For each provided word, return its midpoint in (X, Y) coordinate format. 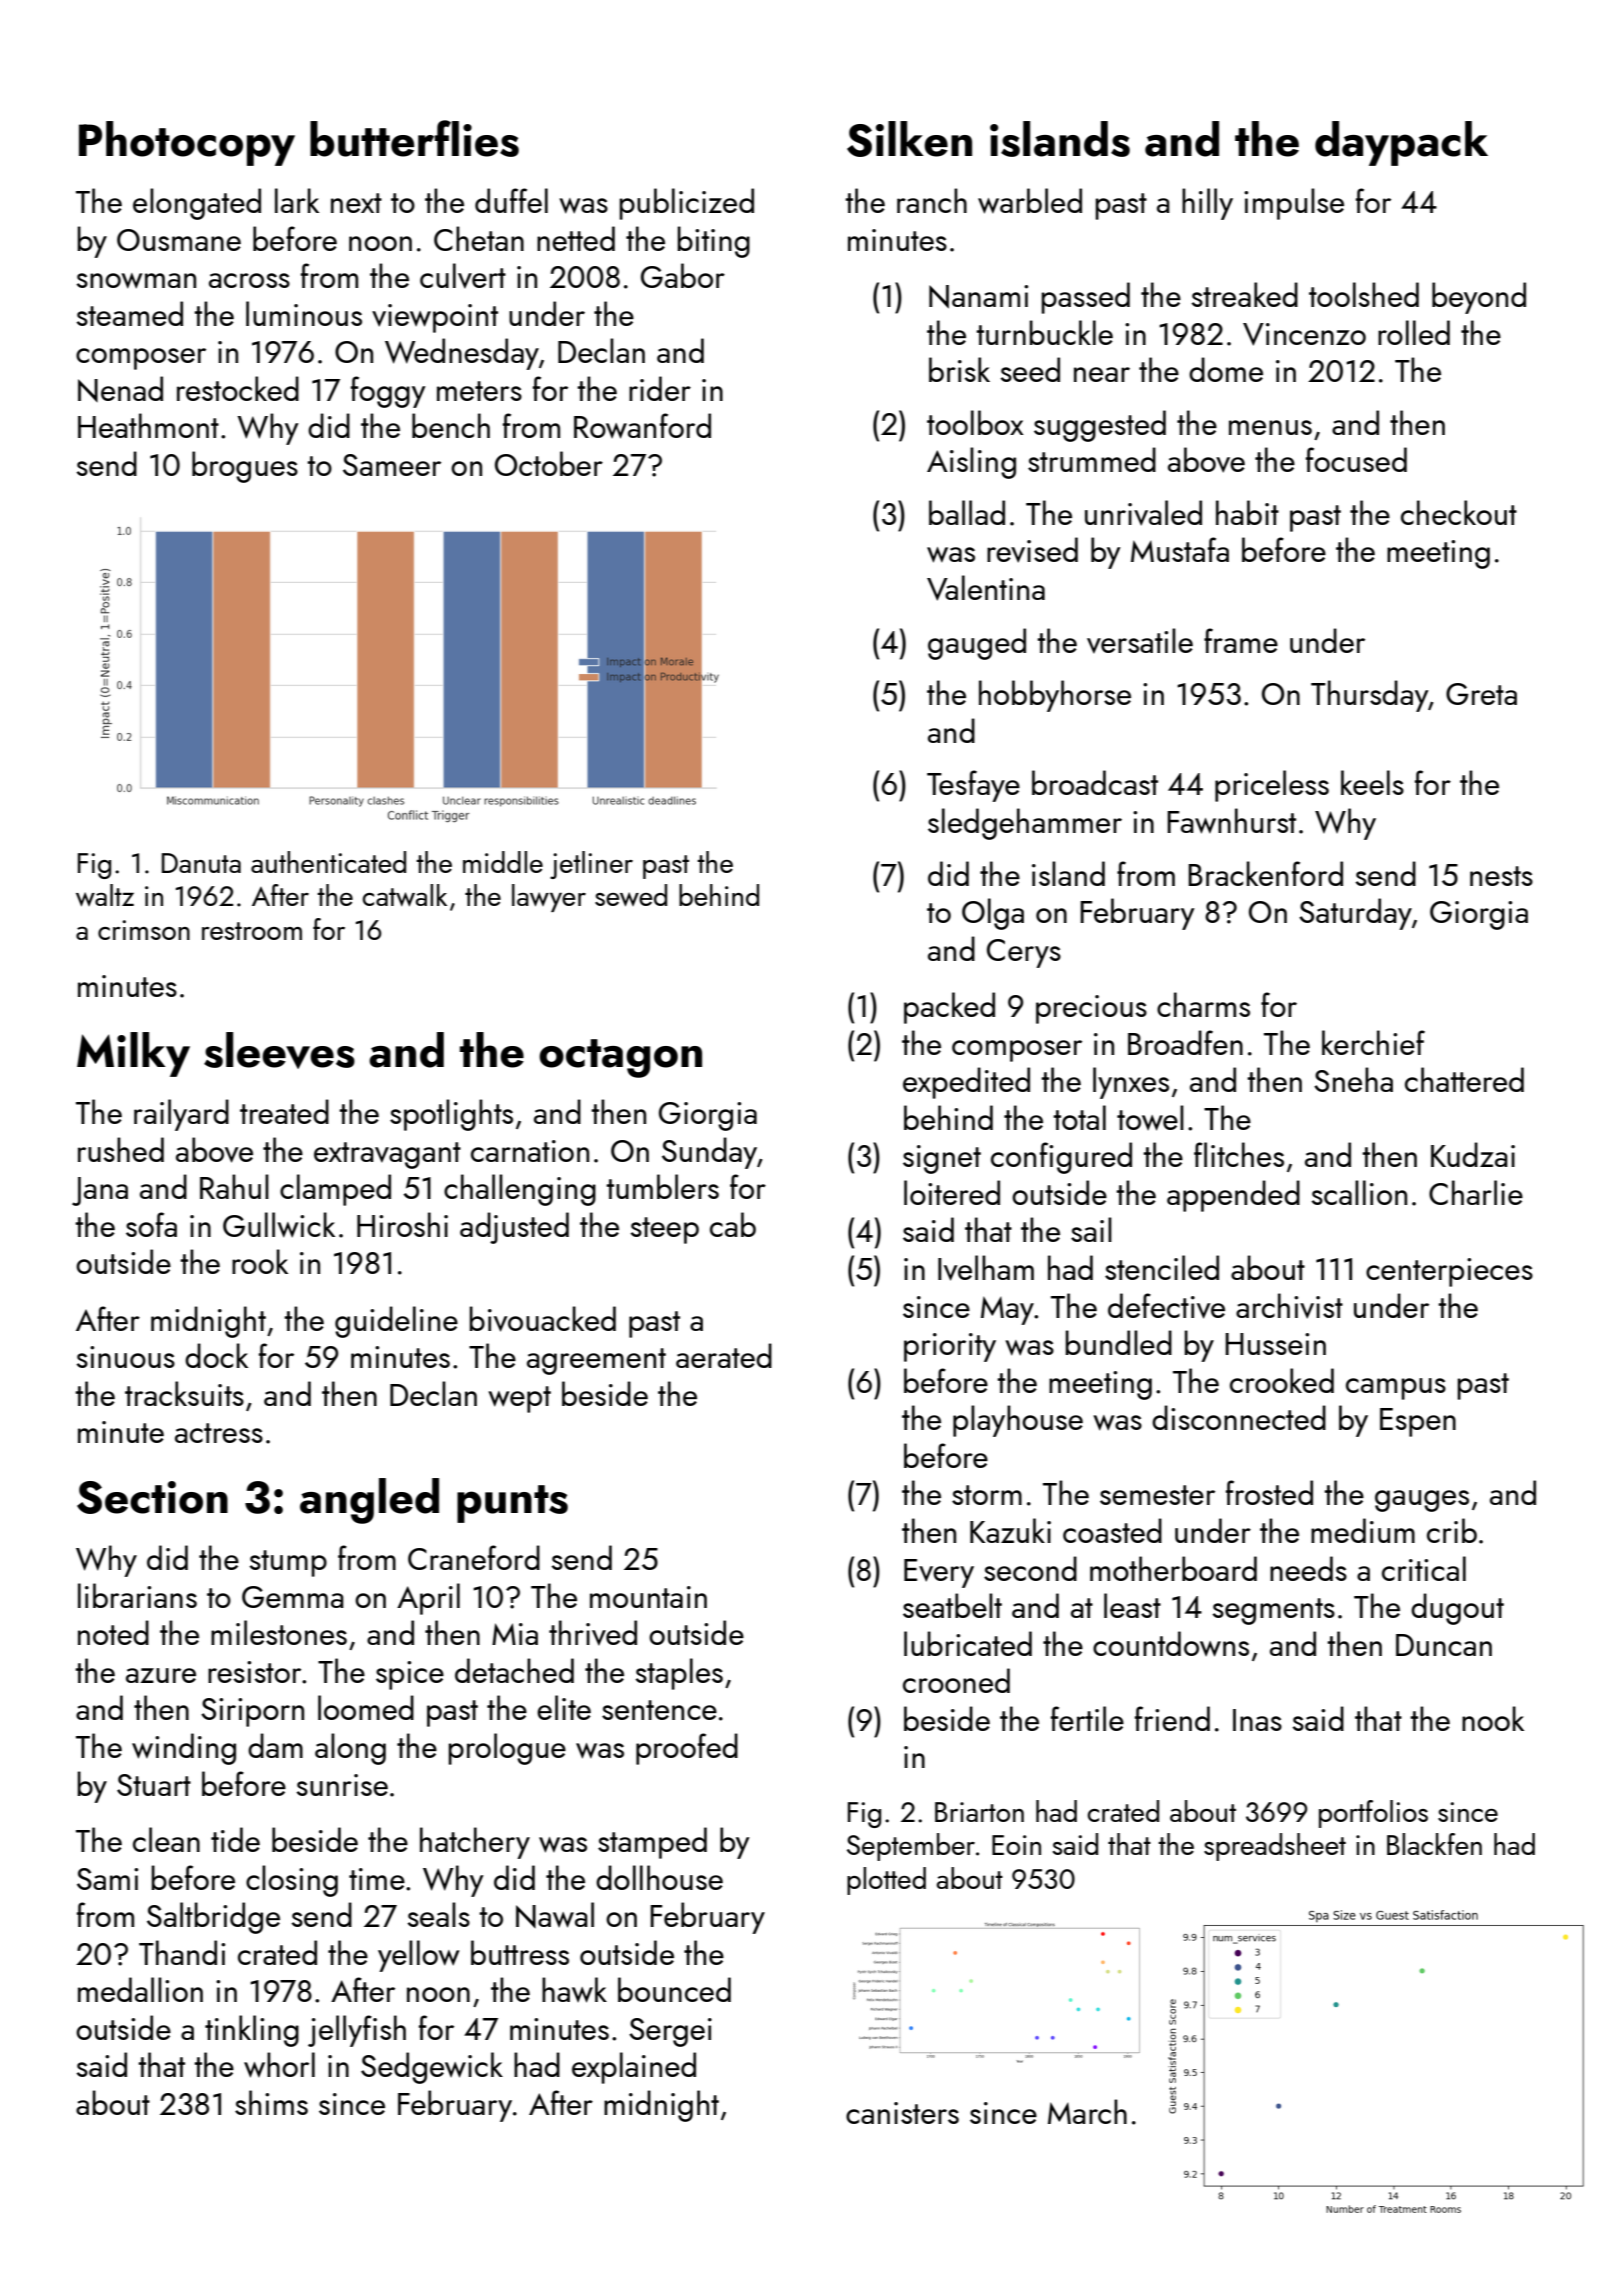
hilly (1207, 204)
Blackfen (1434, 1844)
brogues (245, 467)
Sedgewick (432, 2068)
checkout (1459, 512)
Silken (909, 139)
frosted (1269, 1492)
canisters (902, 2113)
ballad (967, 512)
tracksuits (184, 1393)
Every (939, 1573)
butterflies (414, 138)
